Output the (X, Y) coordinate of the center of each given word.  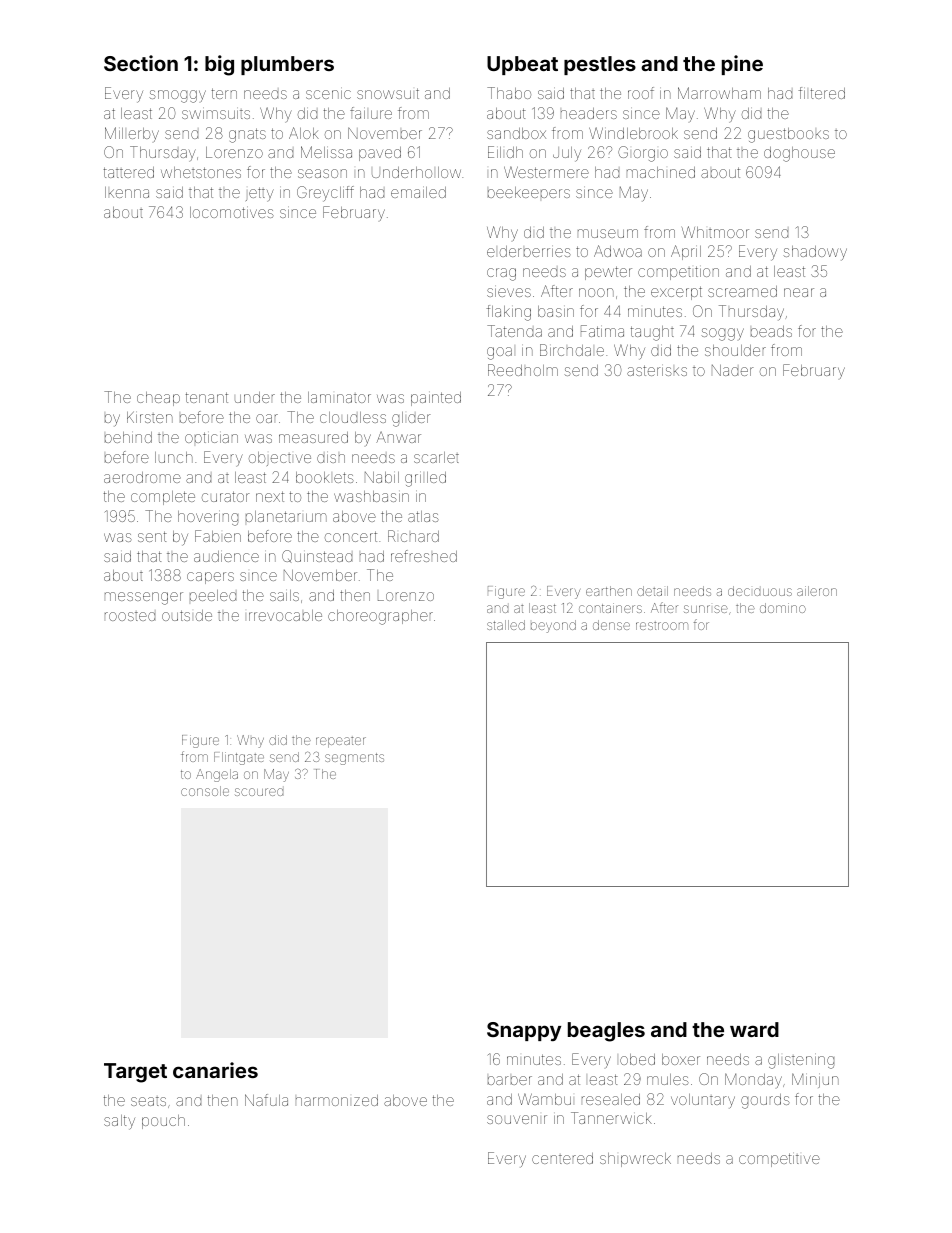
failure (371, 113)
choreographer (380, 617)
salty (119, 1122)
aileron (817, 591)
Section (141, 63)
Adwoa (618, 251)
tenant (207, 397)
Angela (217, 775)
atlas (423, 516)
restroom (662, 626)
